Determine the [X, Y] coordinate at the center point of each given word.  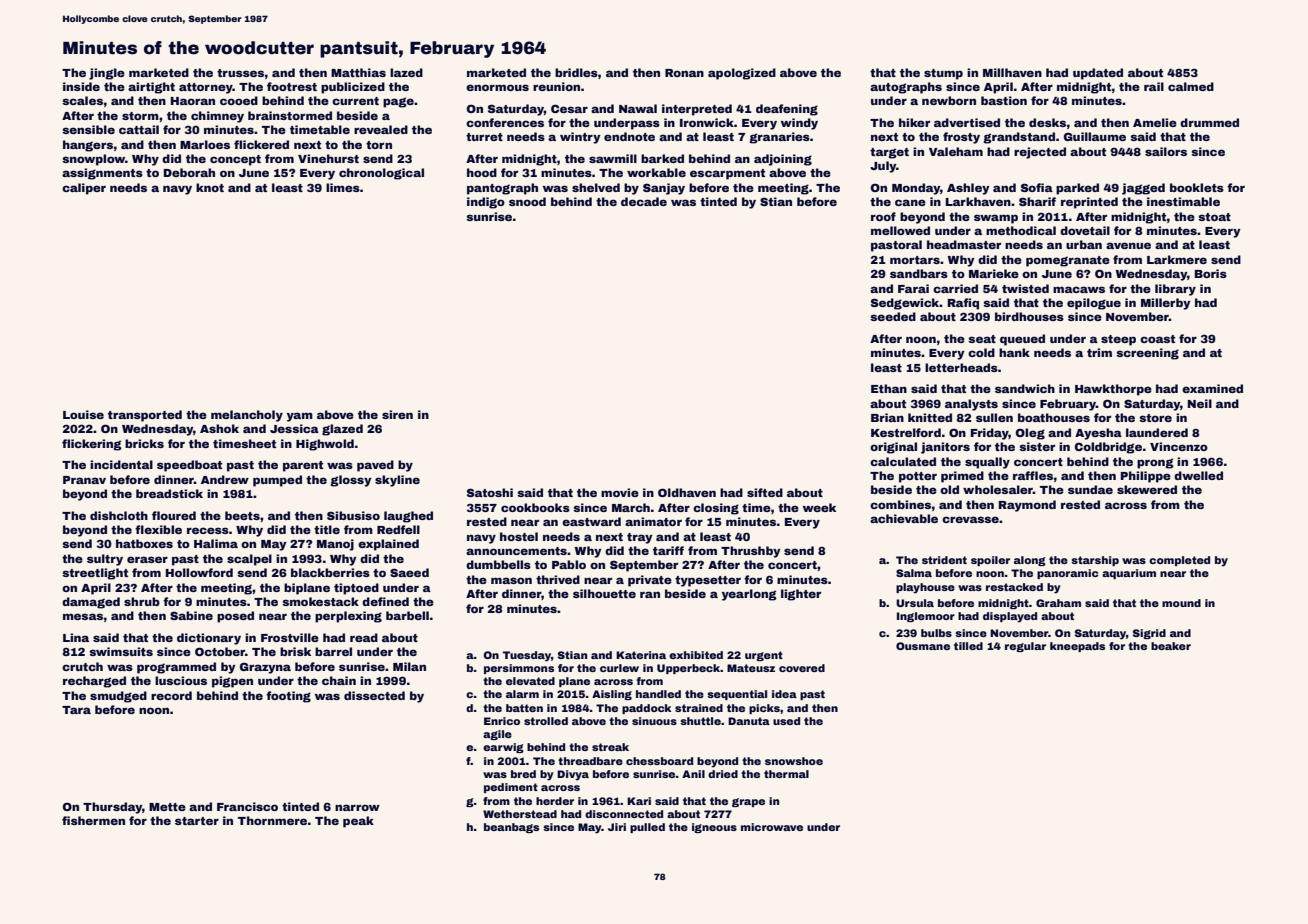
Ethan [889, 388]
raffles [1033, 475]
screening [1147, 354]
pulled [647, 828]
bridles [576, 72]
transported [145, 416]
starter [197, 821]
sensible [88, 129]
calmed [1191, 86]
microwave [772, 827]
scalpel [249, 560]
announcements [516, 551]
